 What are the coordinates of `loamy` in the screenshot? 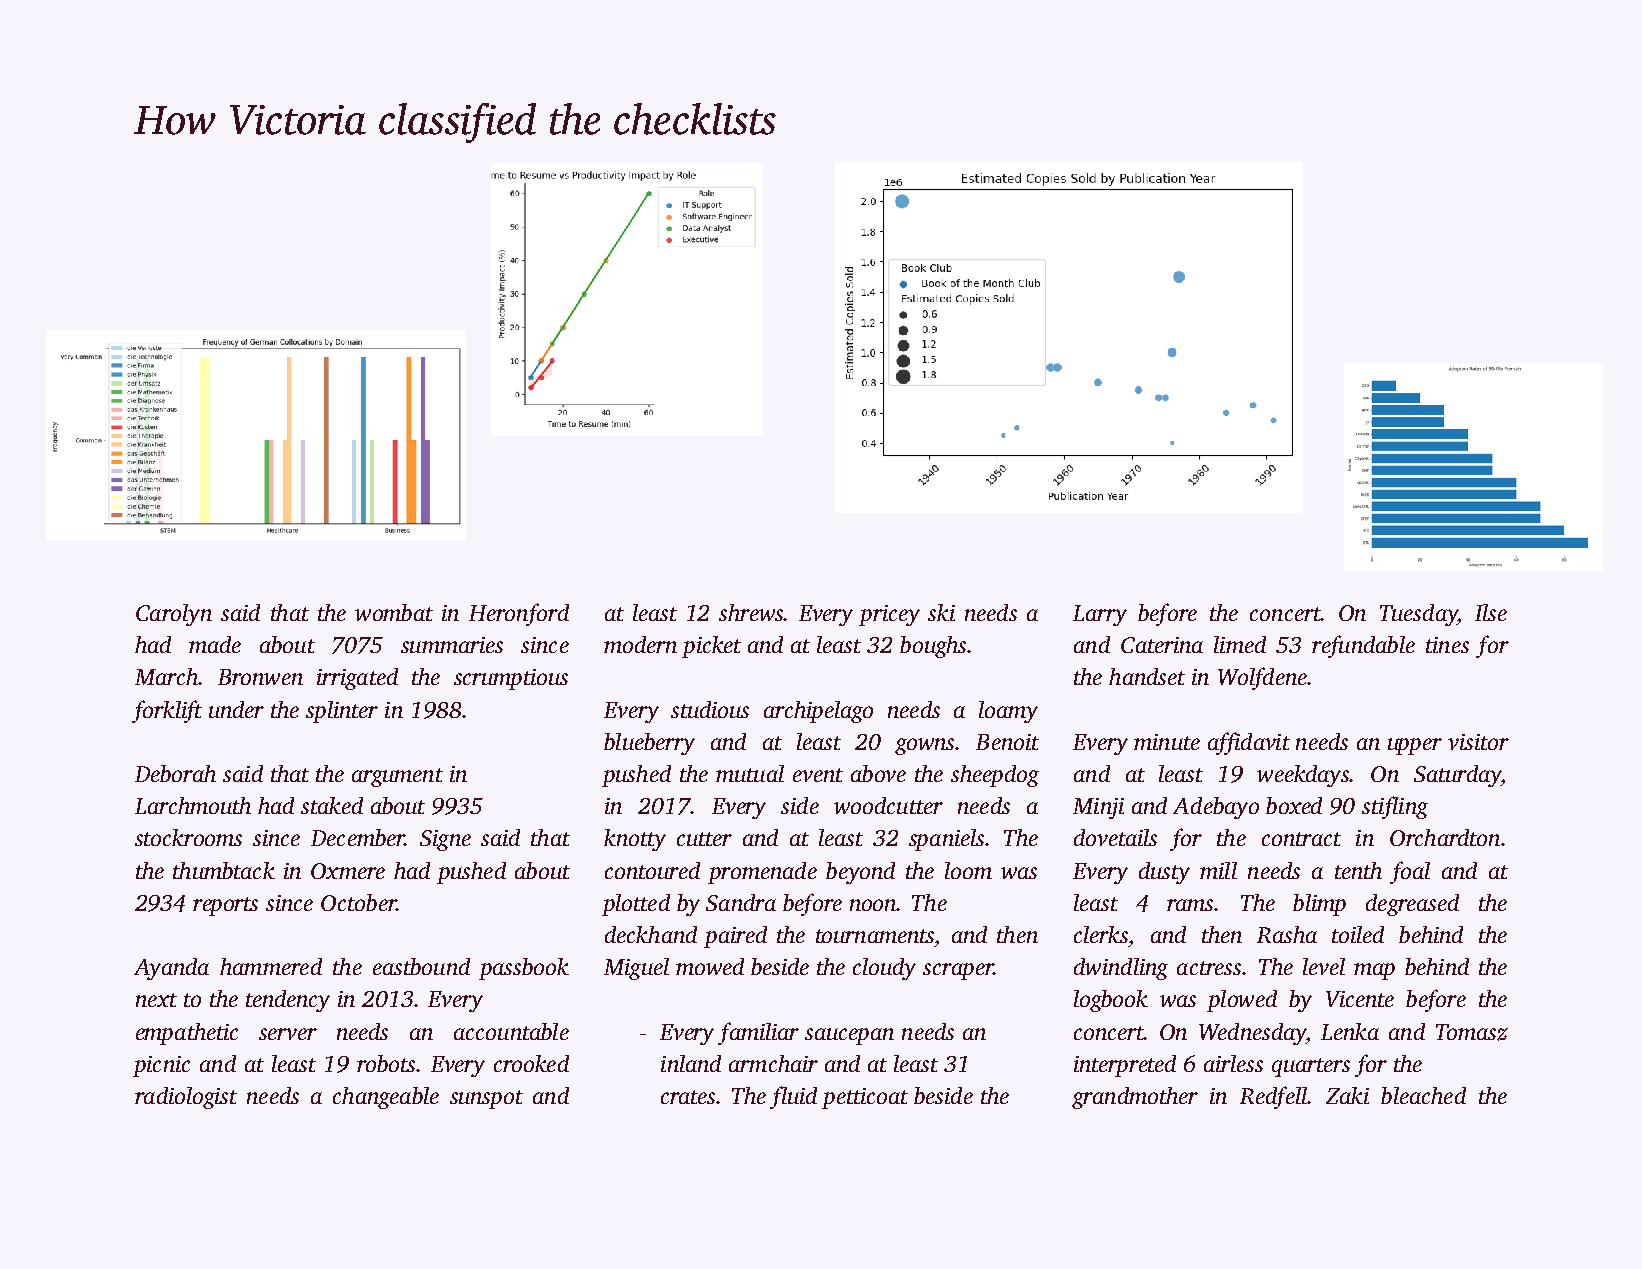 It's located at (1008, 712).
